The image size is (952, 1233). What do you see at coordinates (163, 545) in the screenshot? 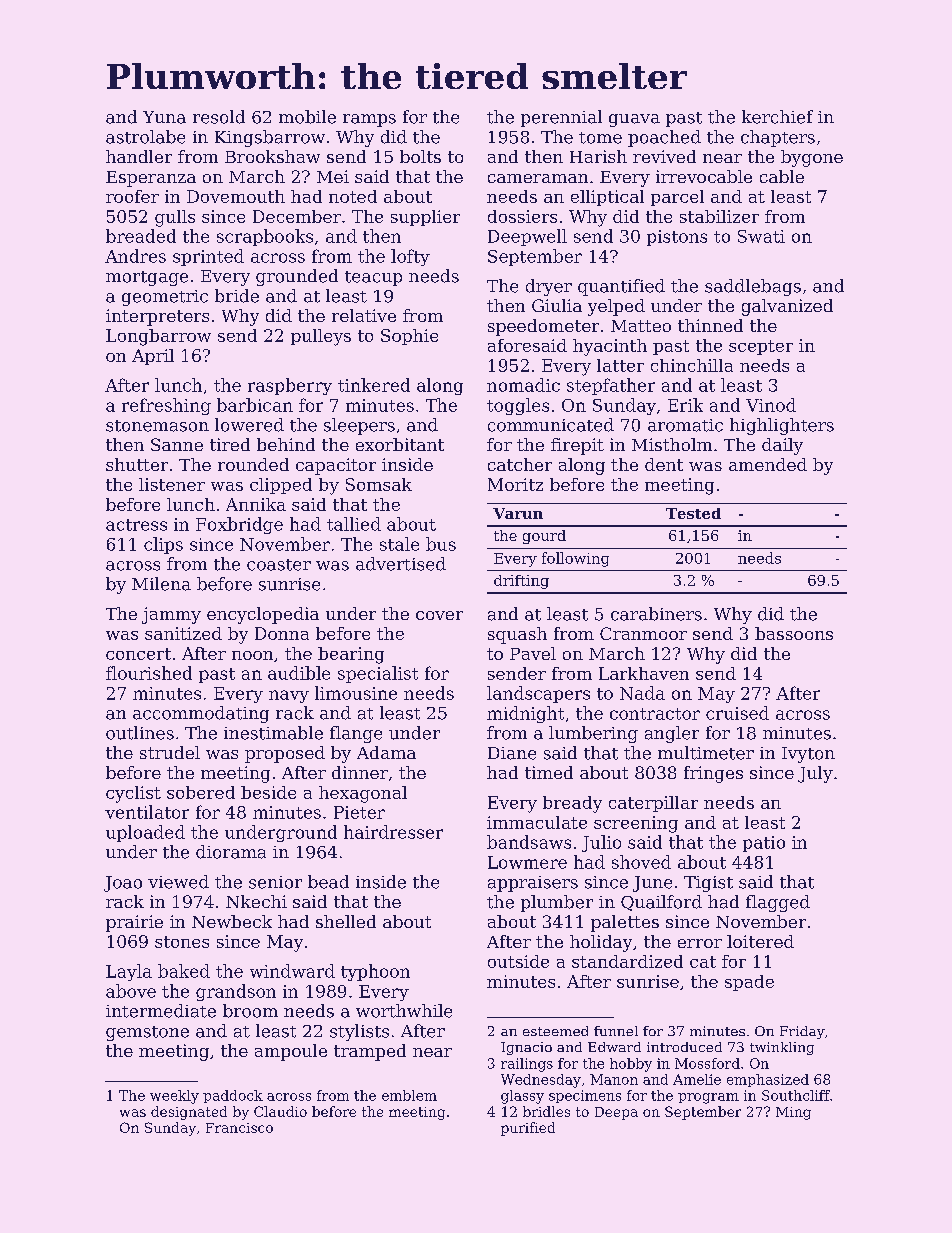
I see `clips` at bounding box center [163, 545].
